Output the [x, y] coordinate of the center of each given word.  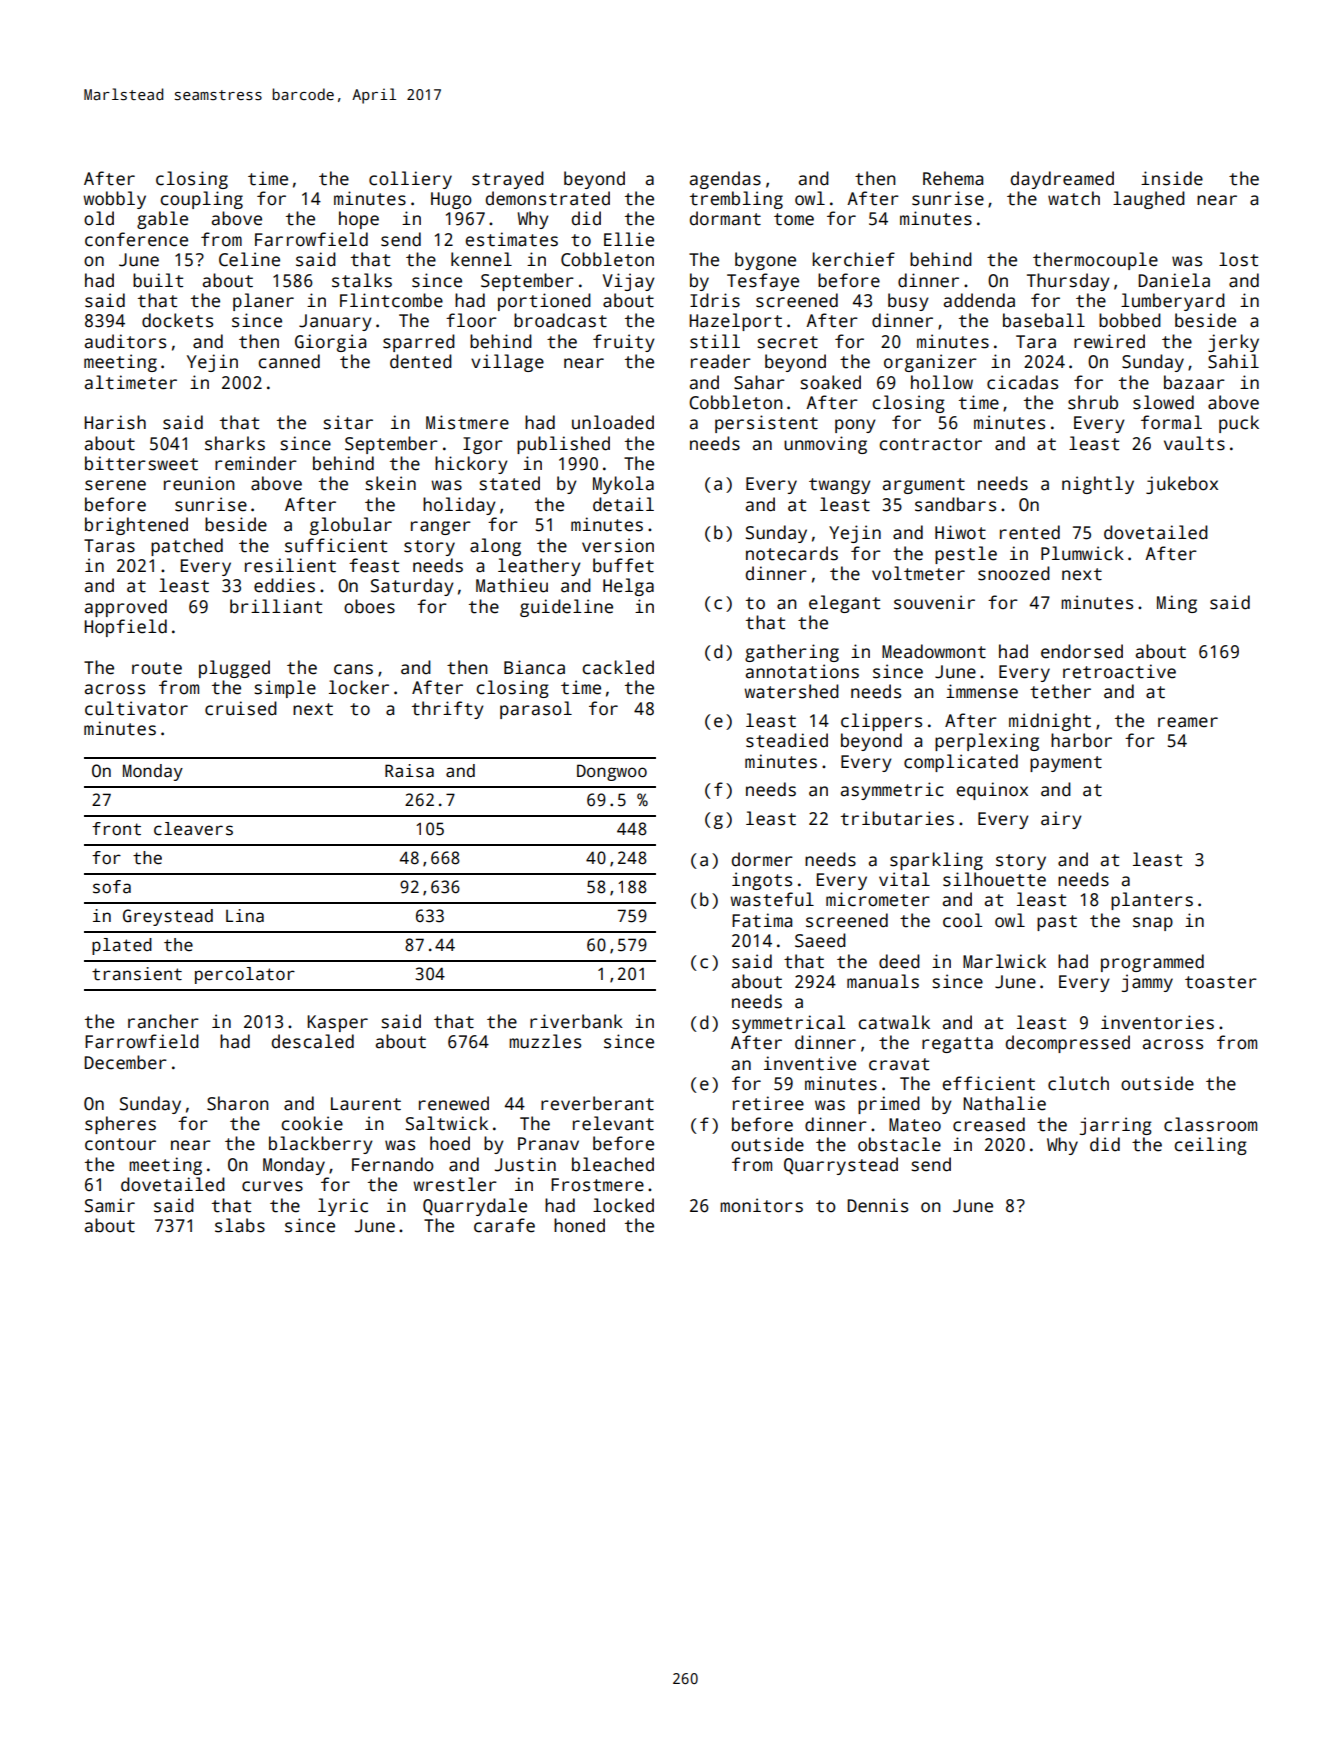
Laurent [366, 1104]
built [158, 280]
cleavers [193, 829]
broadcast [560, 320]
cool [962, 920]
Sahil [1233, 361]
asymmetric [892, 791]
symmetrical [788, 1024]
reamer [1188, 722]
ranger [441, 528]
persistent [766, 424]
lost [1238, 259]
